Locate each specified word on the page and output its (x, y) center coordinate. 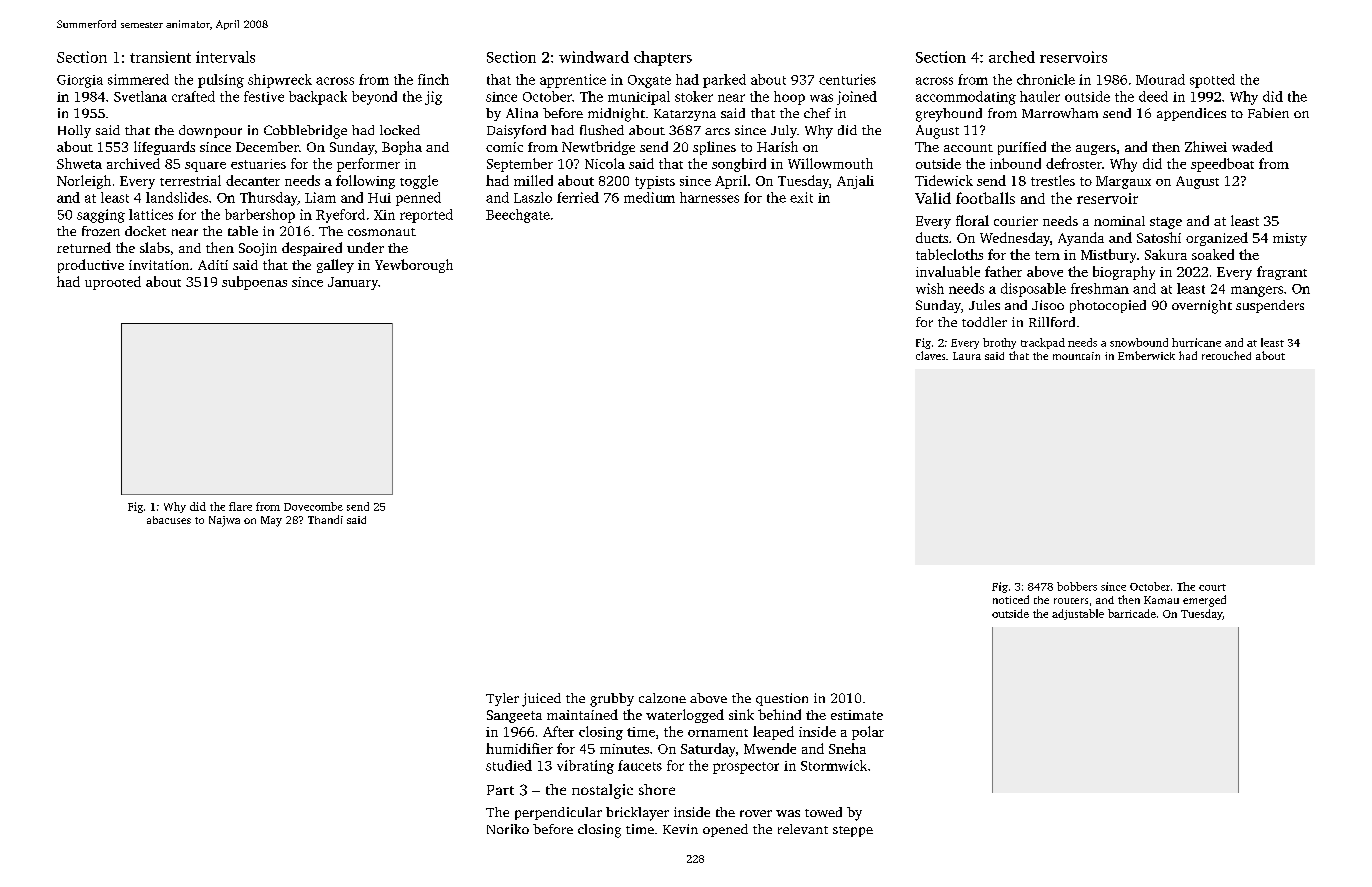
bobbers (1077, 586)
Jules (984, 305)
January (353, 283)
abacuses (169, 520)
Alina (522, 113)
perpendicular (558, 813)
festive (264, 96)
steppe (853, 831)
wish (930, 288)
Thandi (325, 519)
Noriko (508, 829)
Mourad (1160, 79)
